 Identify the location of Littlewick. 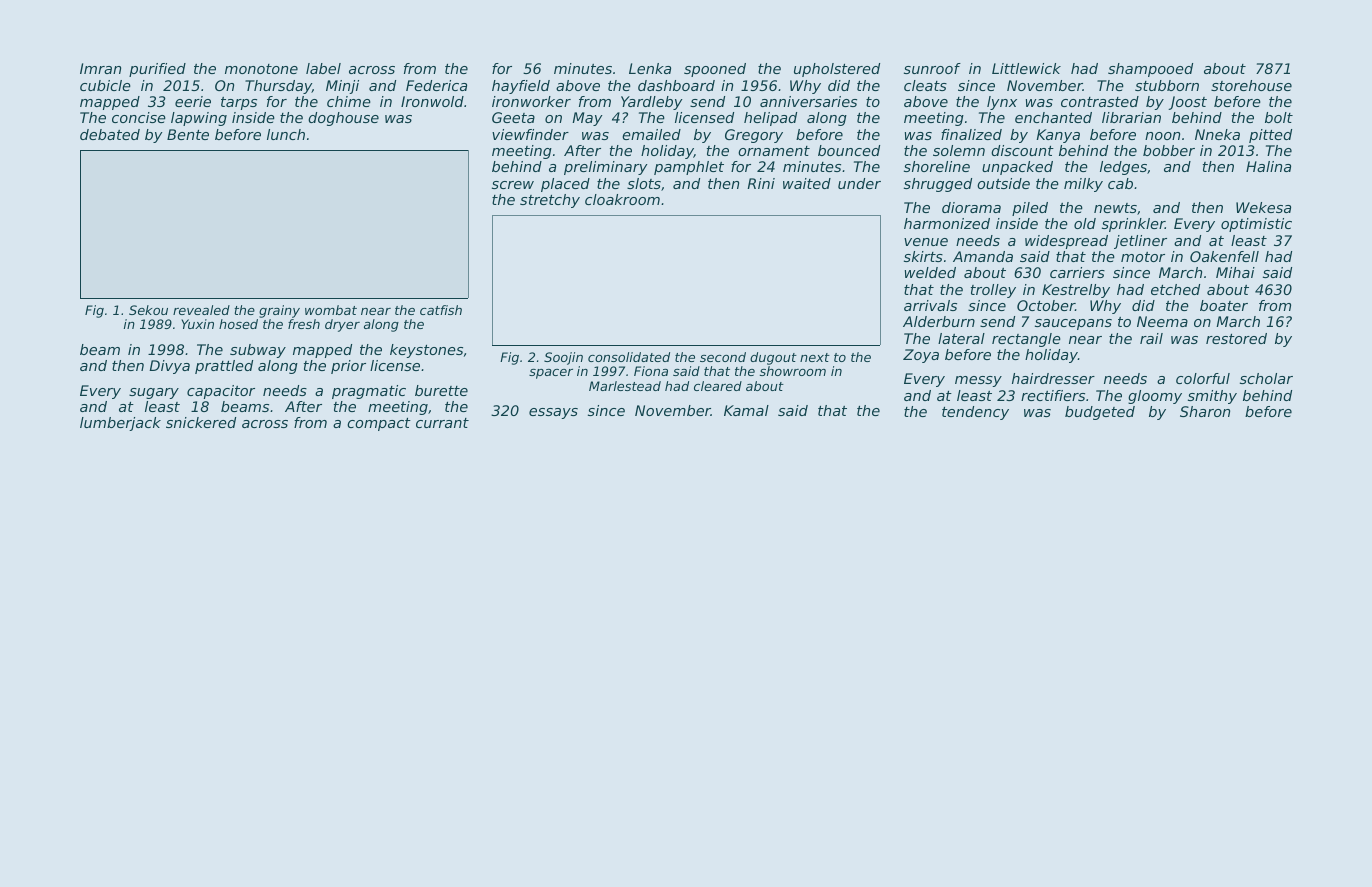
(1026, 68).
